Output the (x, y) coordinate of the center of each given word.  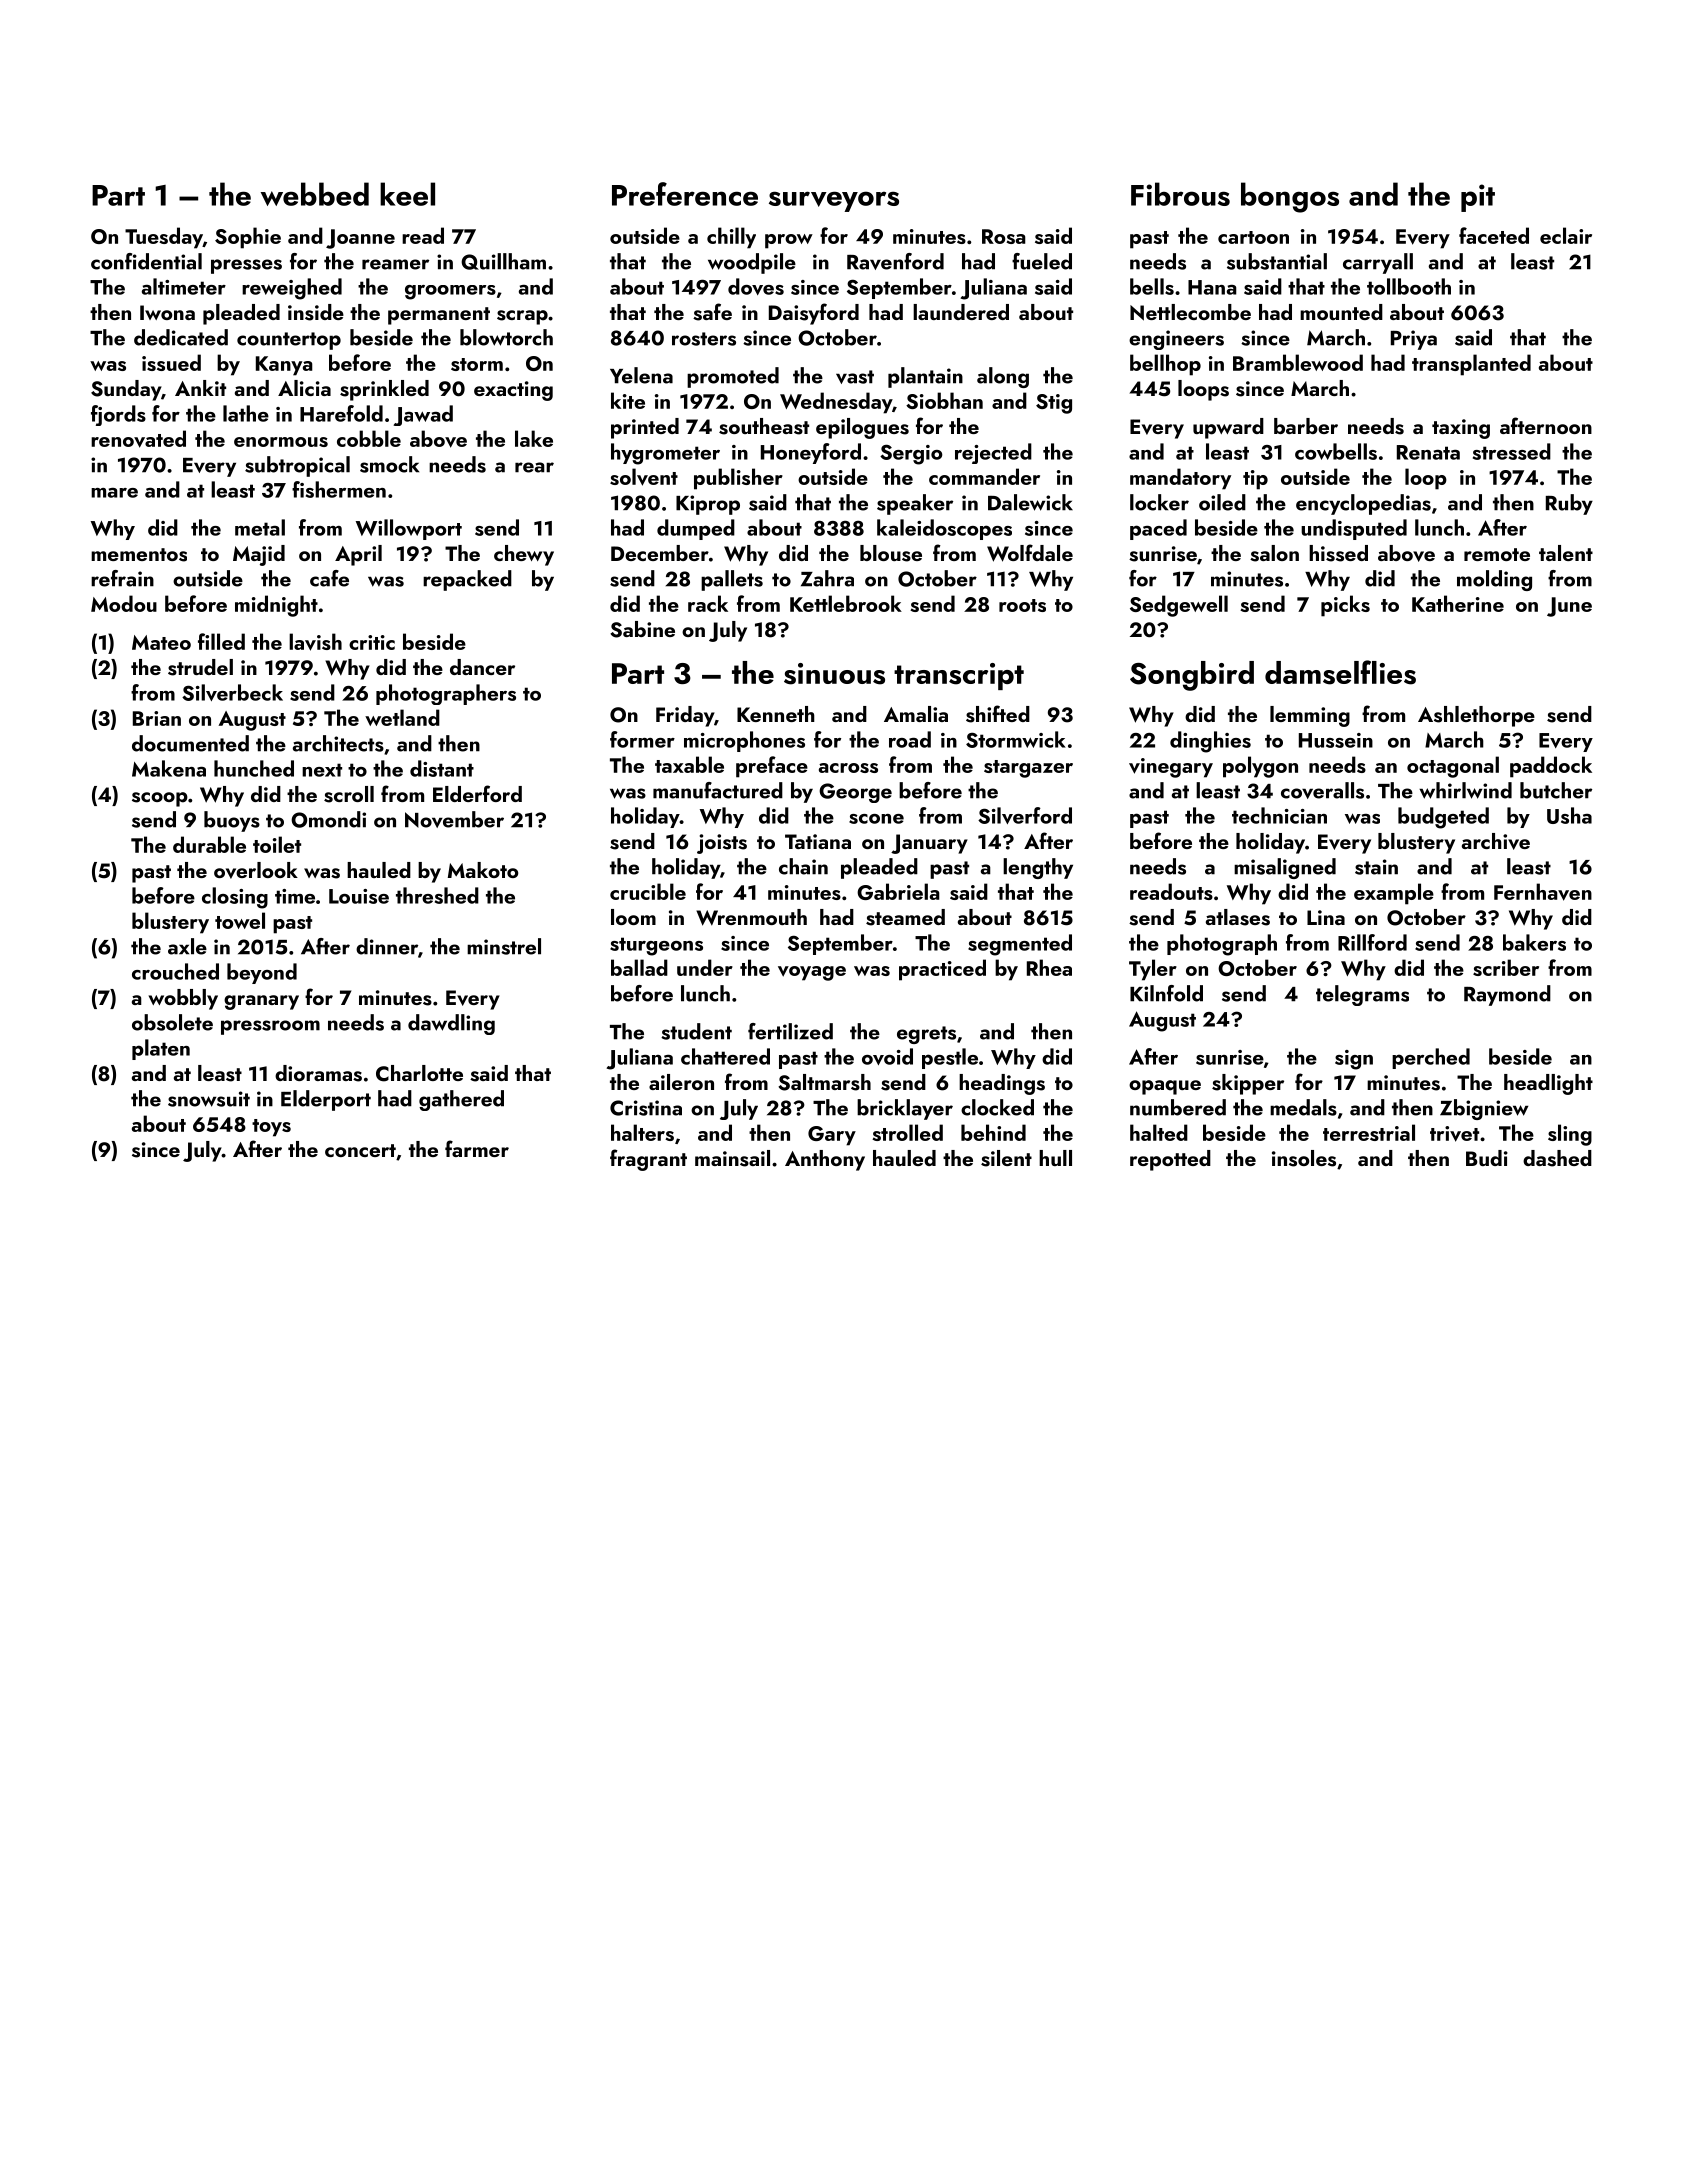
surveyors (834, 201)
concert (360, 1150)
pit (1478, 198)
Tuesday (164, 238)
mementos (139, 555)
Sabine (642, 629)
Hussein (1336, 740)
